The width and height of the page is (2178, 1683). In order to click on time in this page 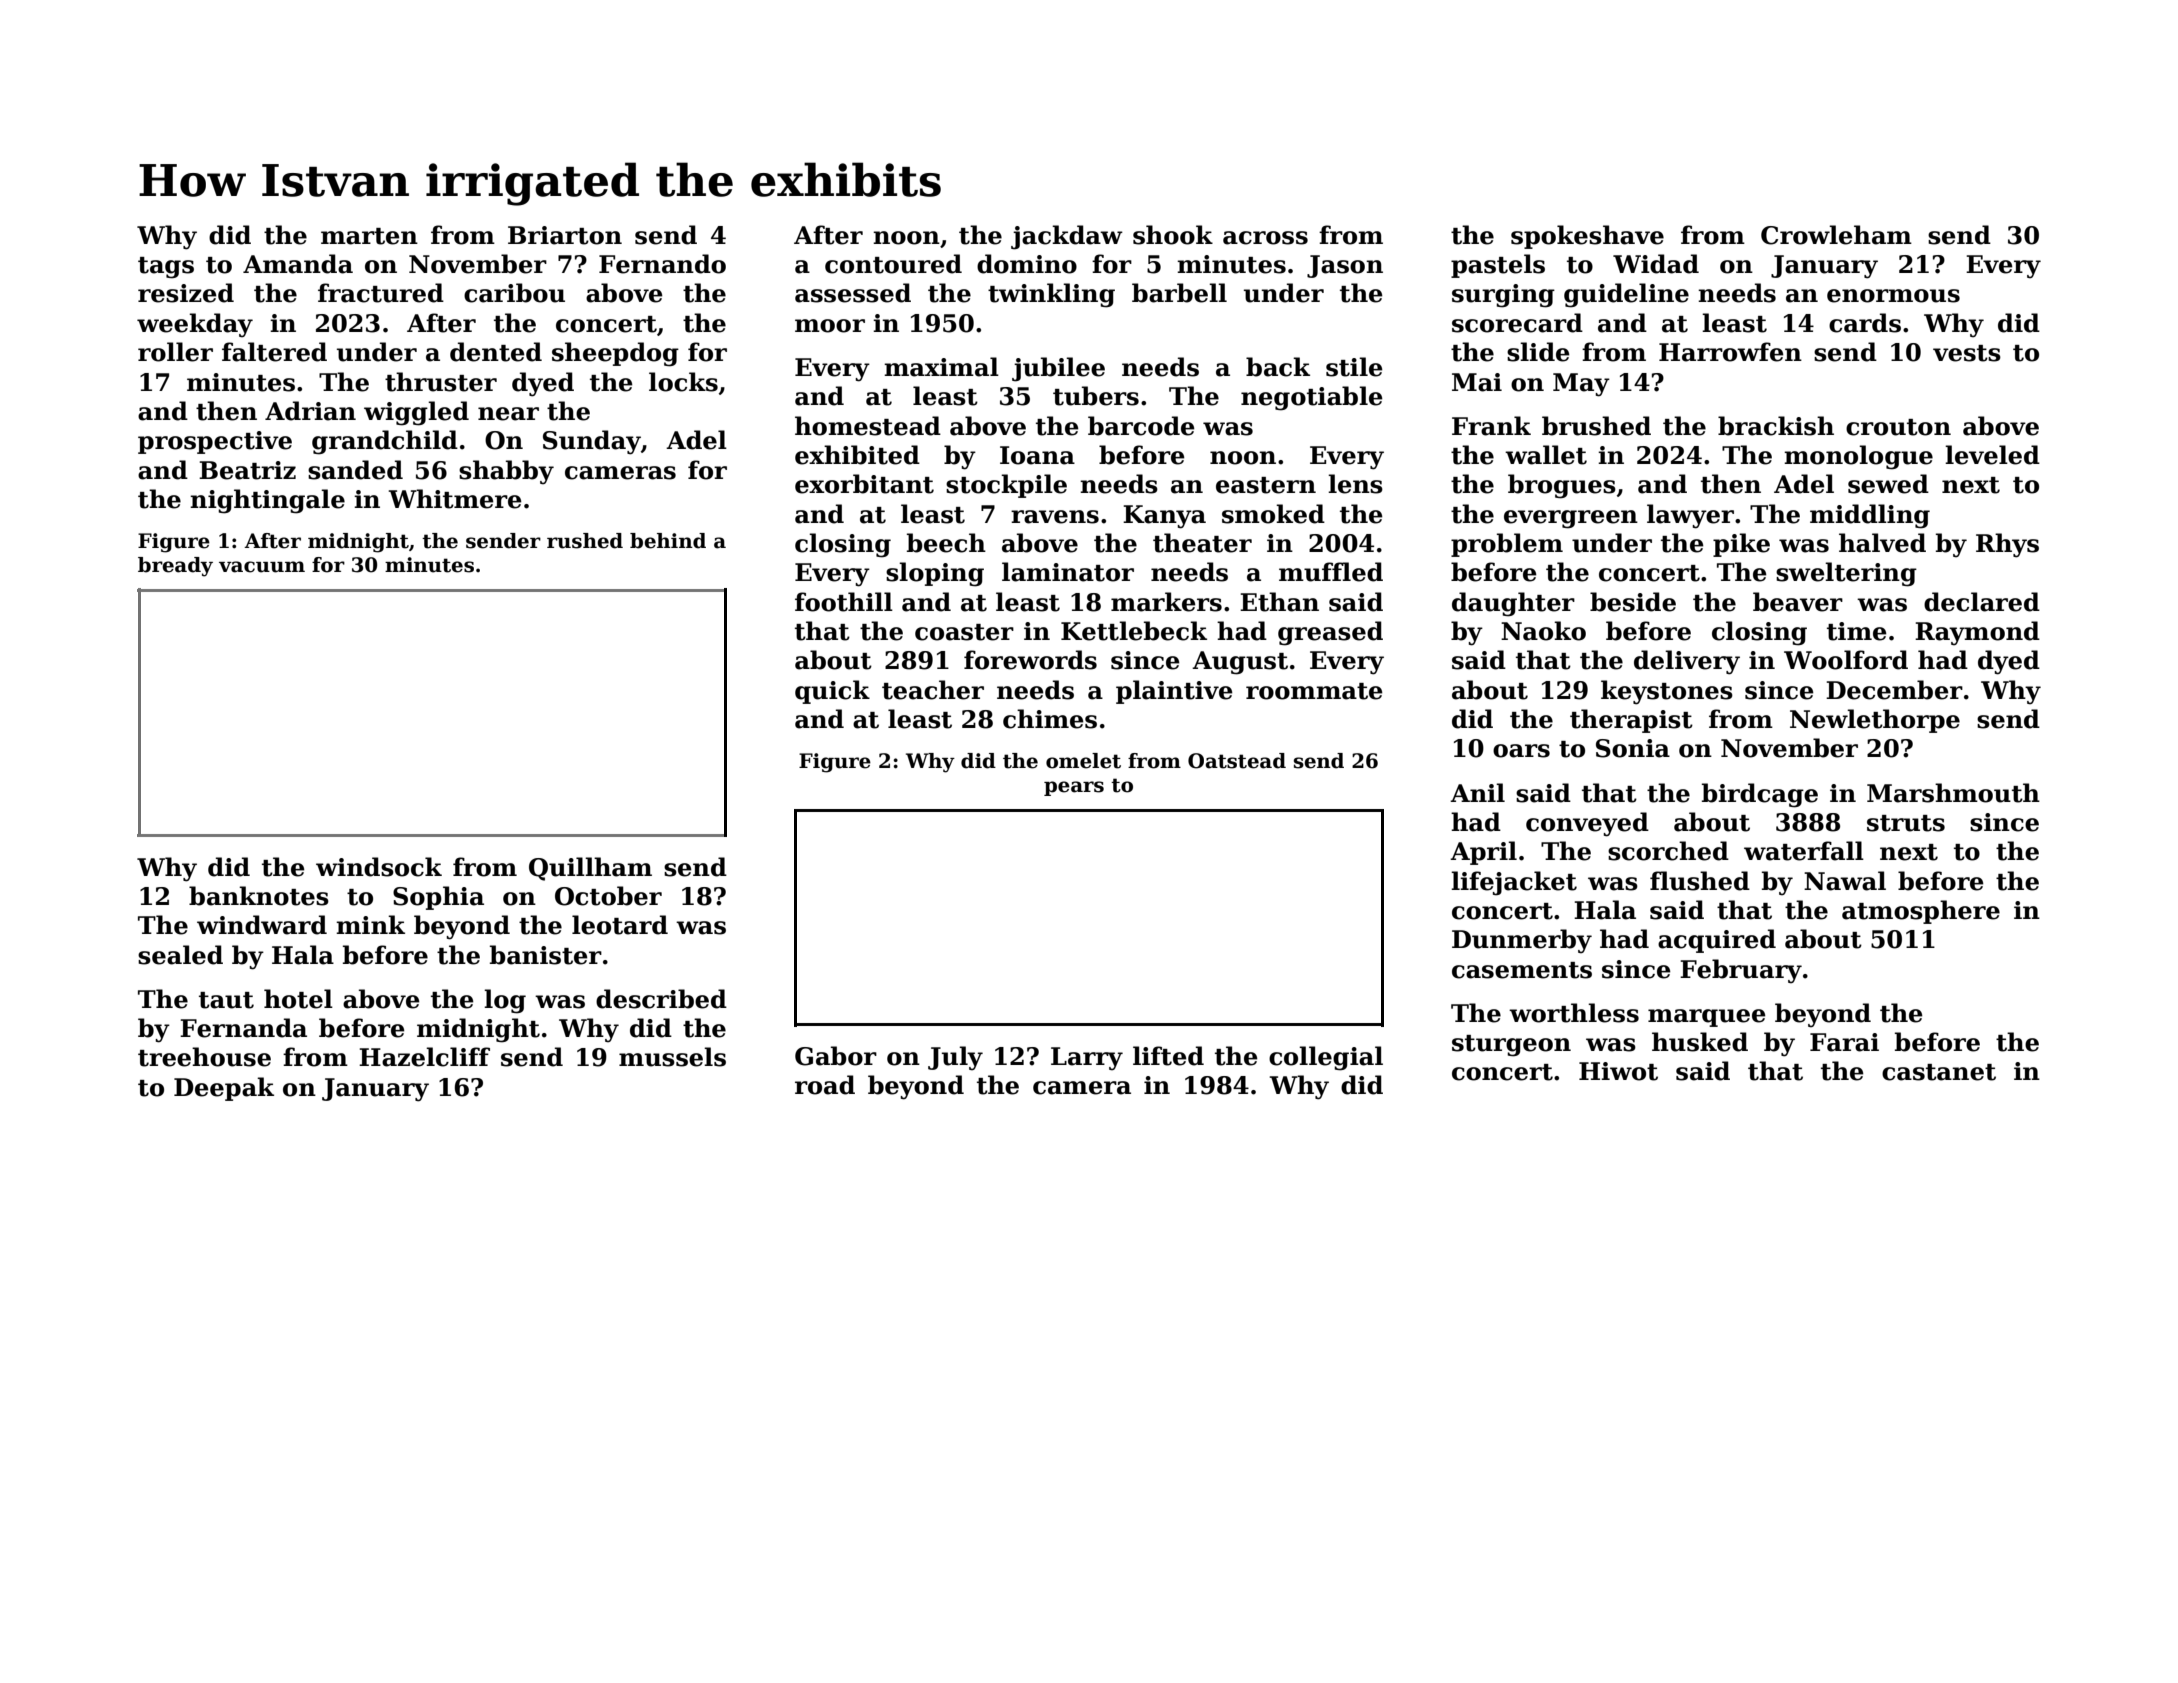, I will do `click(1857, 631)`.
